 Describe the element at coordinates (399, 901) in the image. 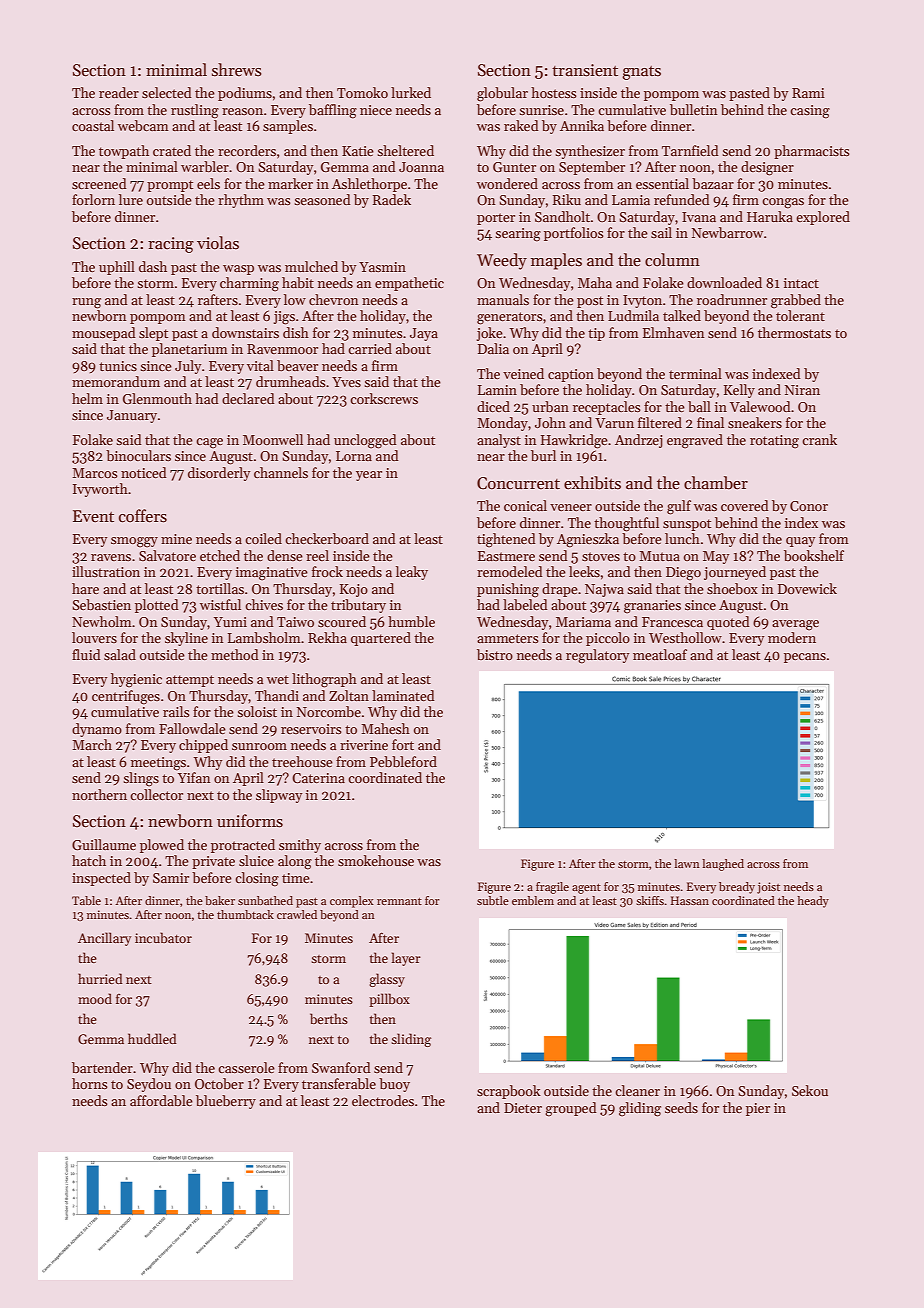

I see `remnant` at that location.
